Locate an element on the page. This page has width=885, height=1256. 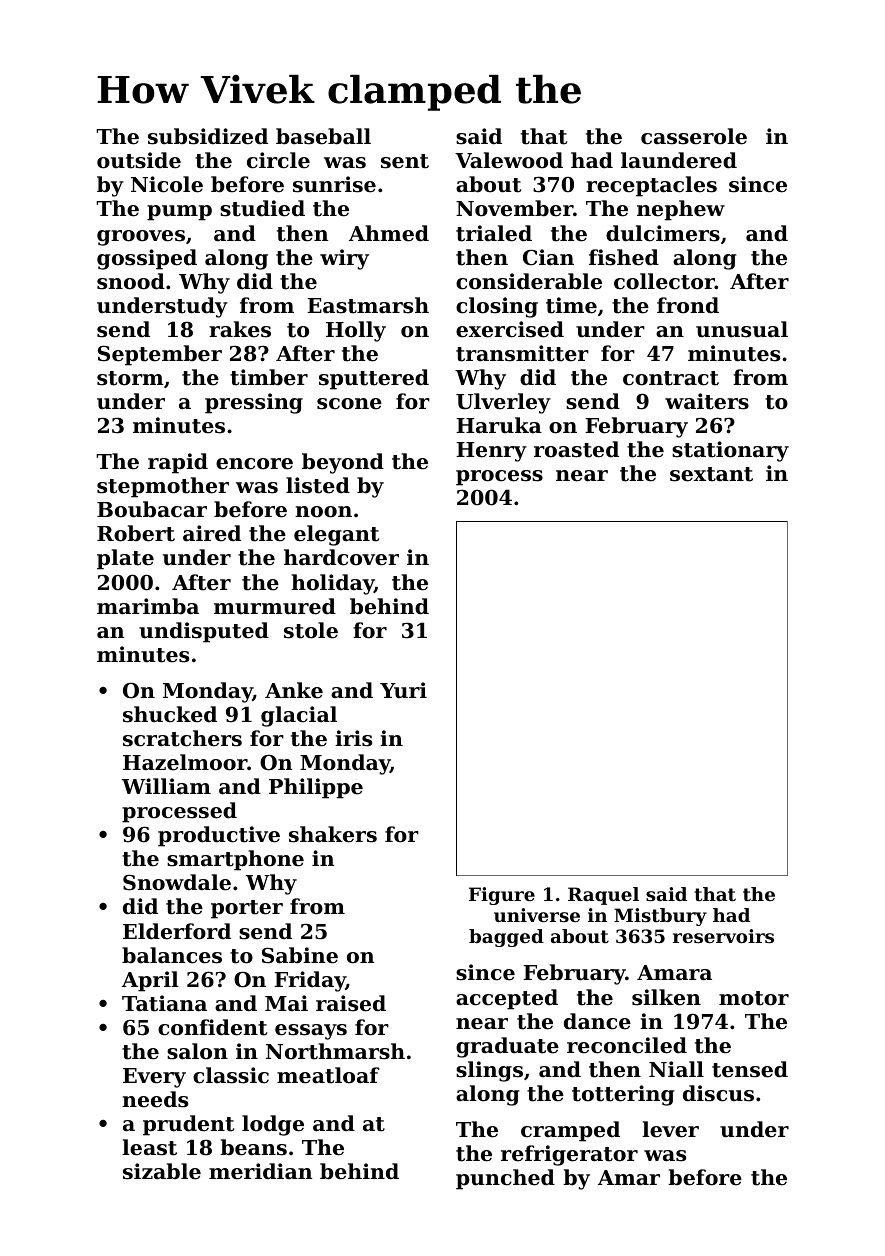
meridian is located at coordinates (260, 1171).
